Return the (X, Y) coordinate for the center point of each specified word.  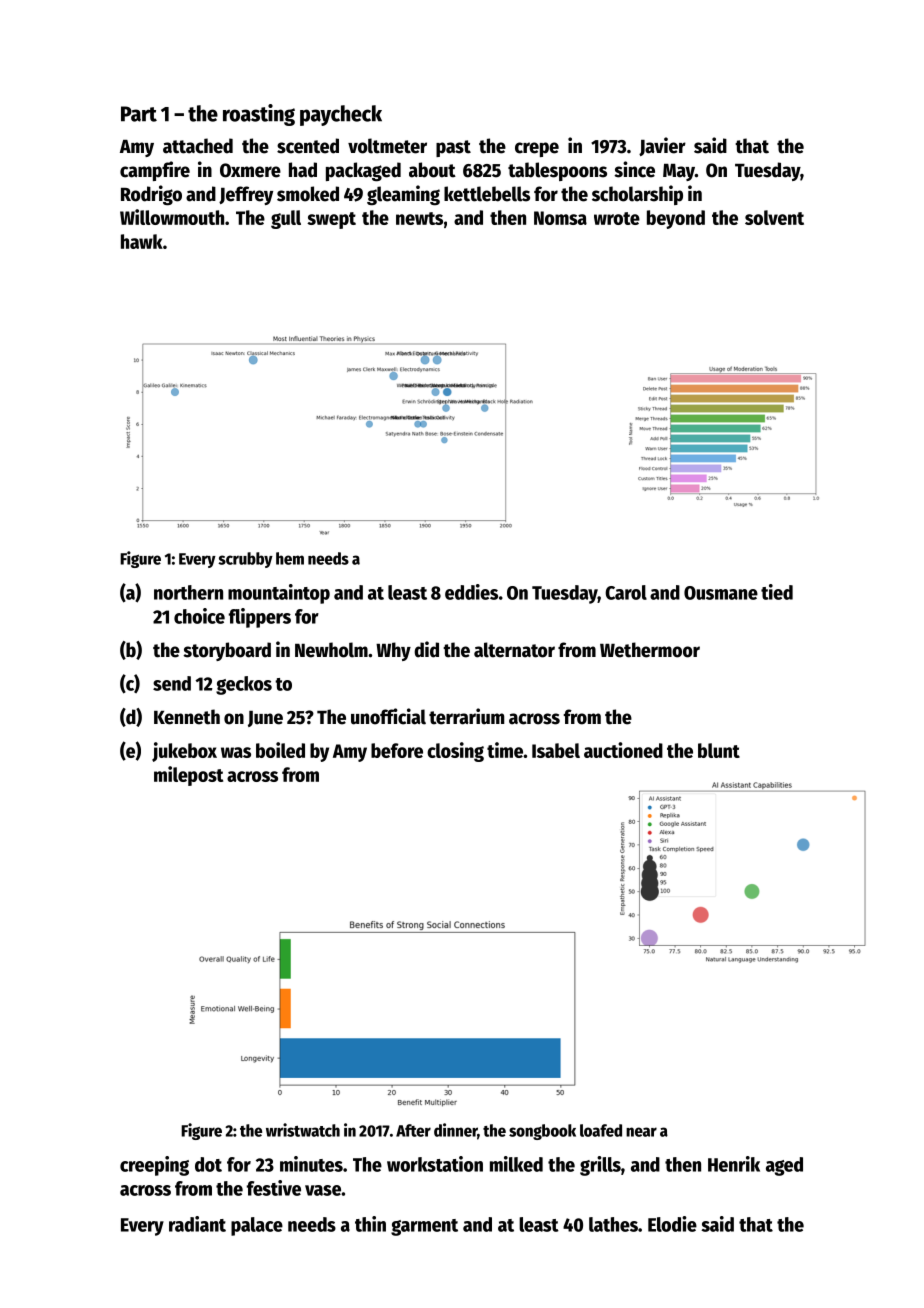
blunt (719, 750)
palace (257, 1226)
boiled (280, 750)
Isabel (556, 750)
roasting (259, 115)
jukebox (184, 752)
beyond (676, 219)
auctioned (623, 750)
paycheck (341, 115)
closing (455, 752)
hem (290, 558)
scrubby (245, 560)
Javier (662, 146)
